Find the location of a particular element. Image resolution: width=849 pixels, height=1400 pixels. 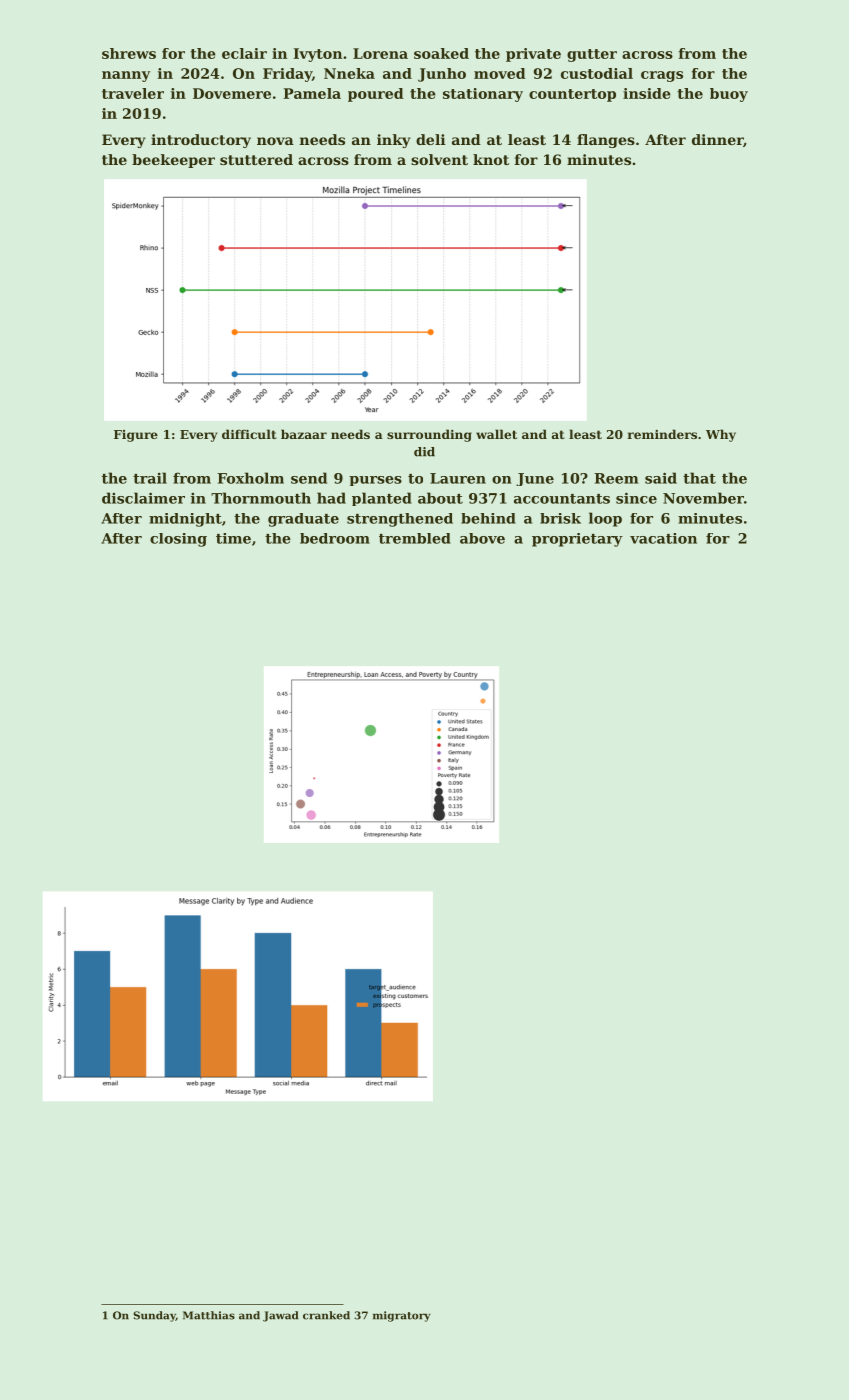

migratory is located at coordinates (402, 1316).
